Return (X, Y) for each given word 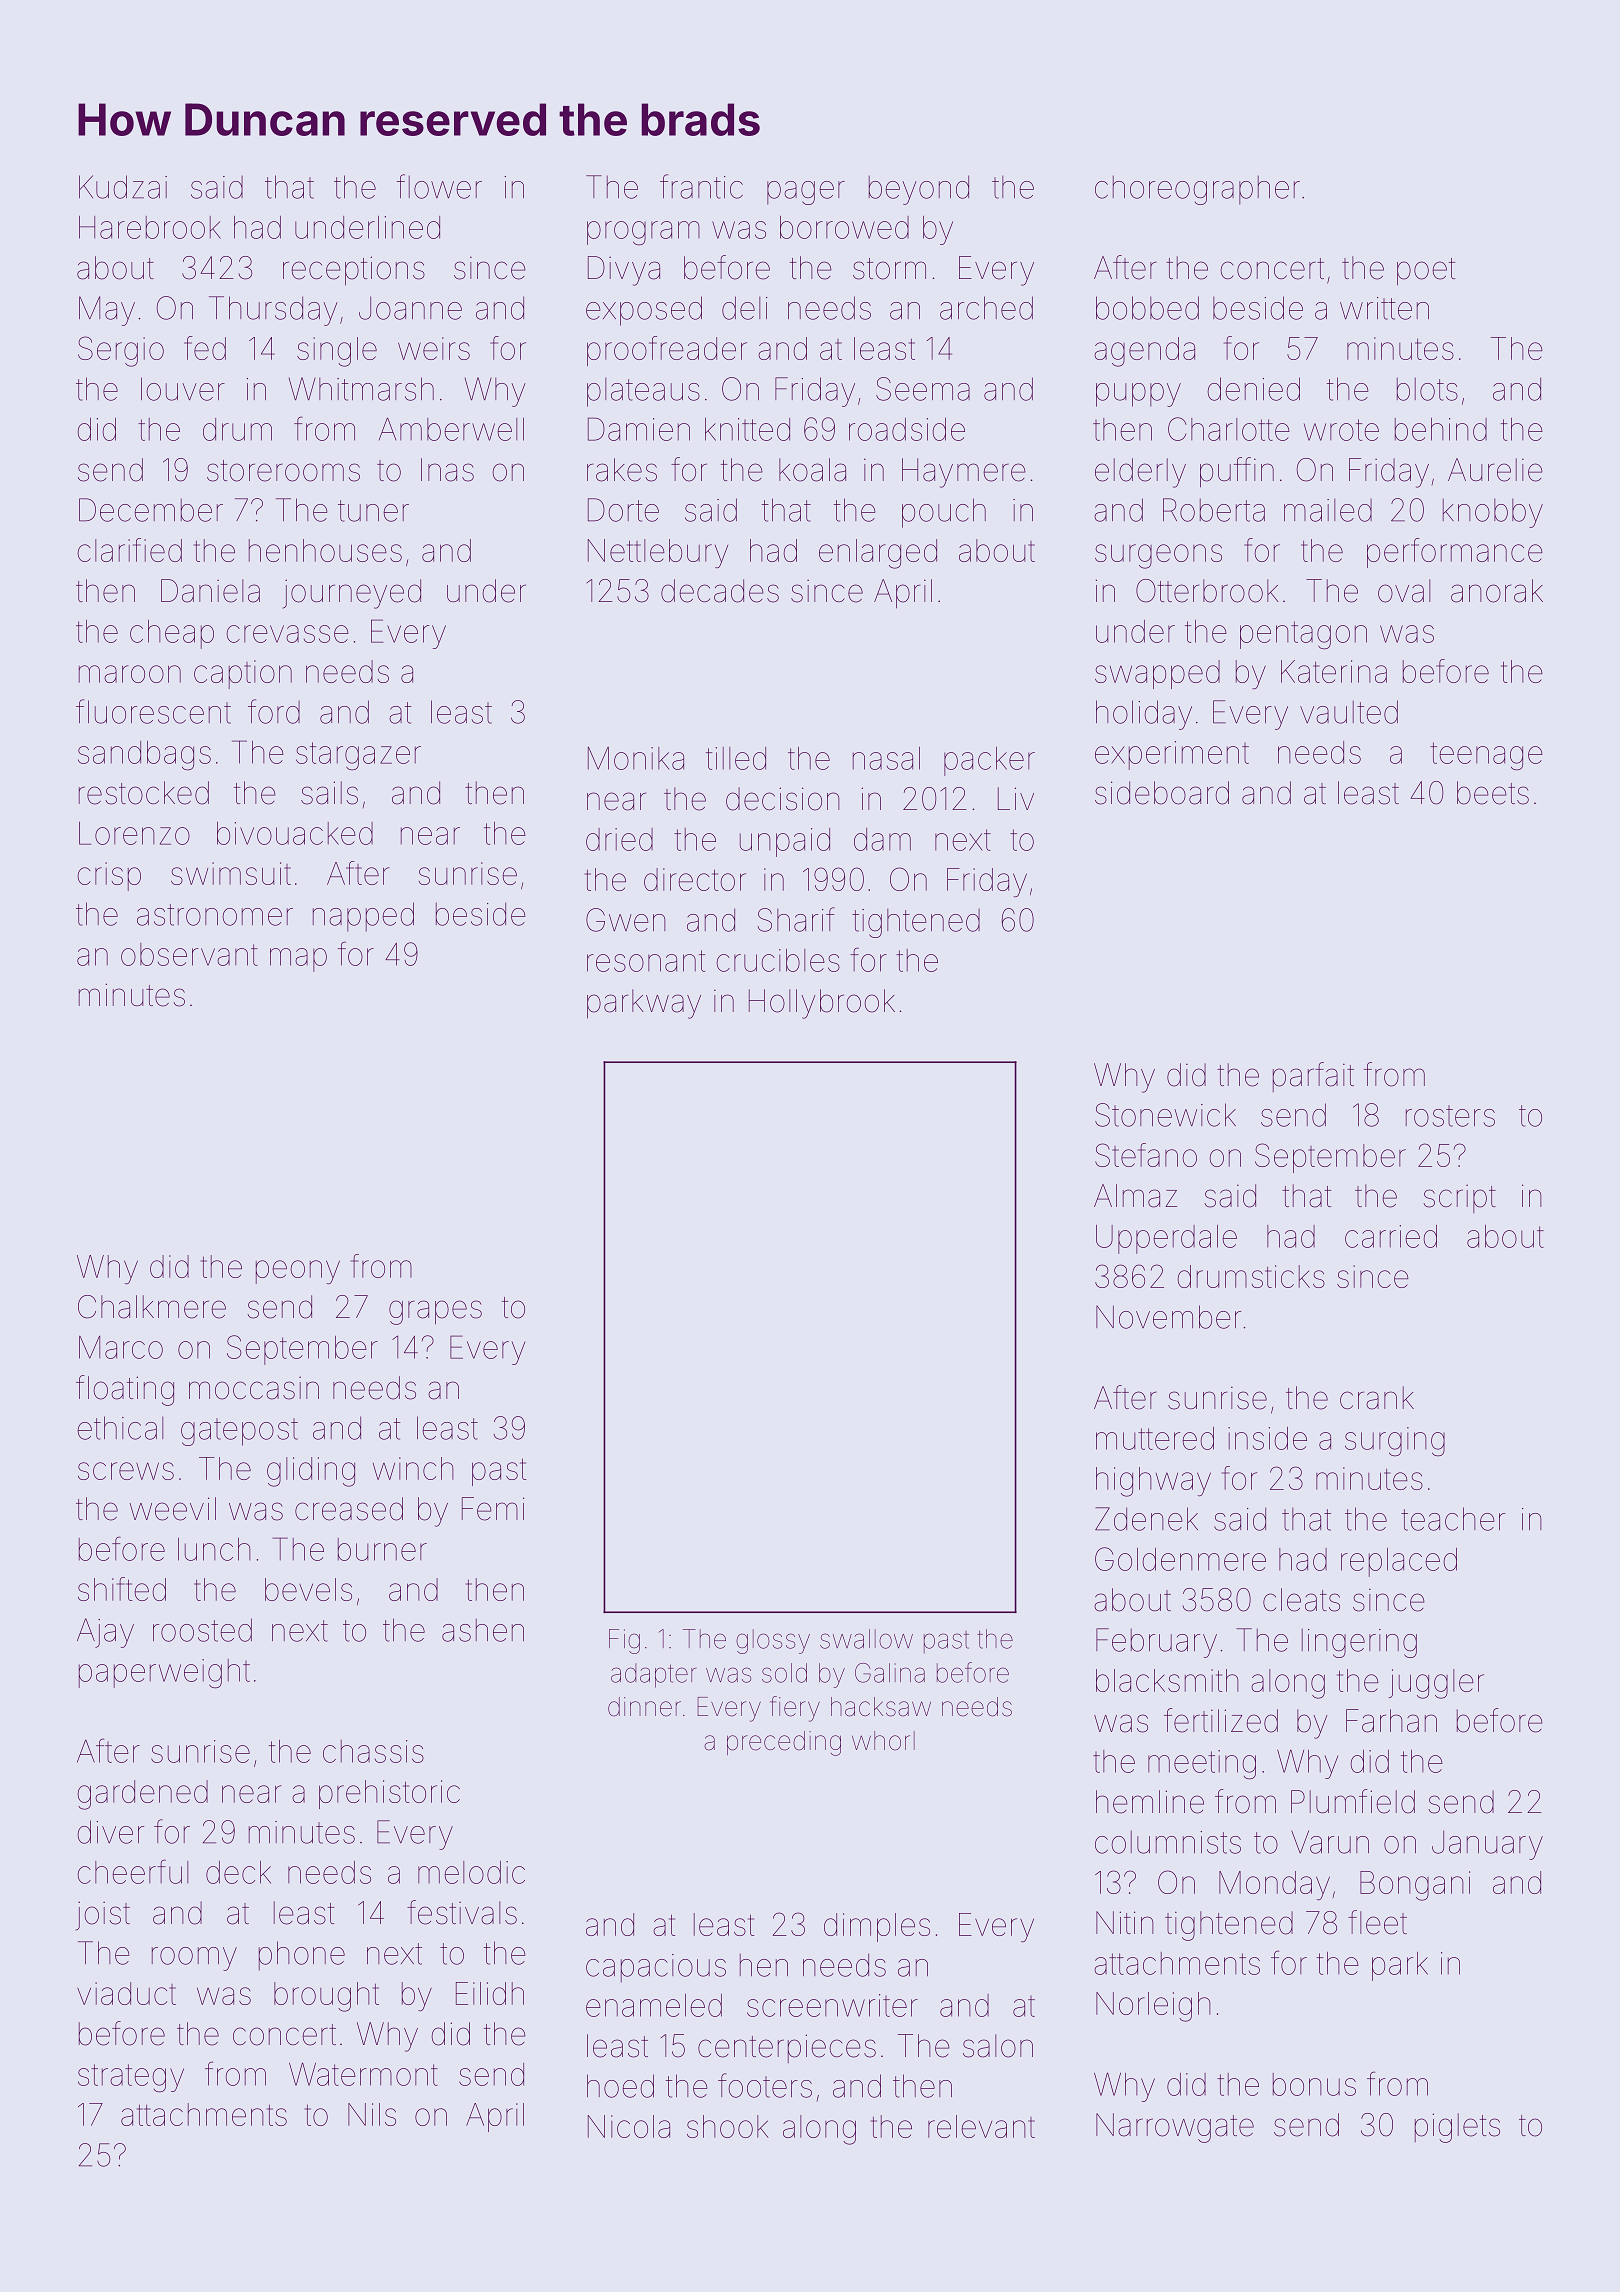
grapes (435, 1312)
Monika (636, 758)
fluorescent (153, 711)
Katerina (1334, 671)
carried (1391, 1236)
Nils (372, 2114)
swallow (866, 1639)
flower (439, 186)
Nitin (1125, 1922)
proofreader (667, 351)
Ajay (105, 1633)
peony (298, 1272)
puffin (1237, 472)
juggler (1436, 1684)
